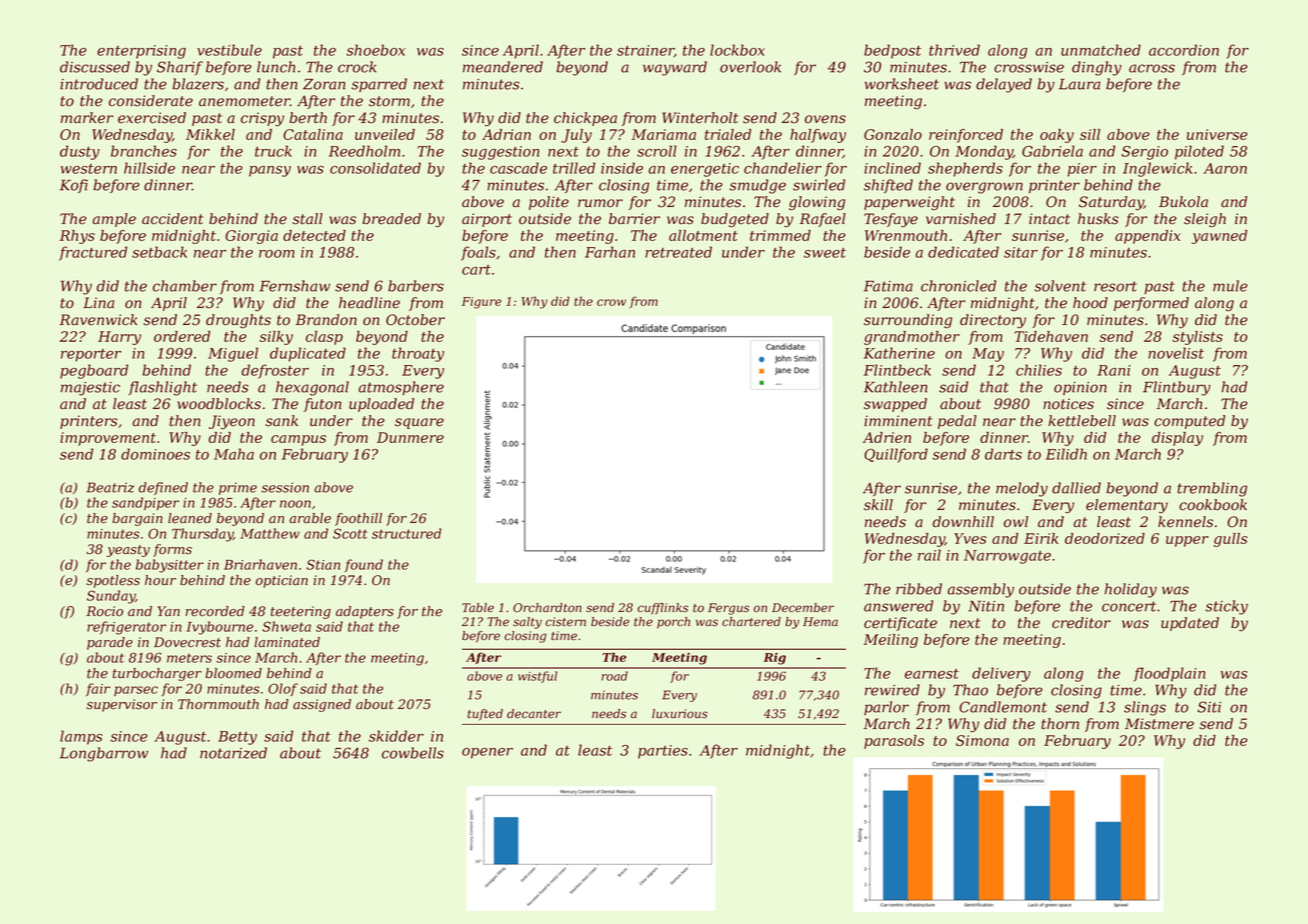 The height and width of the screenshot is (924, 1308). I want to click on surrounding, so click(908, 321).
